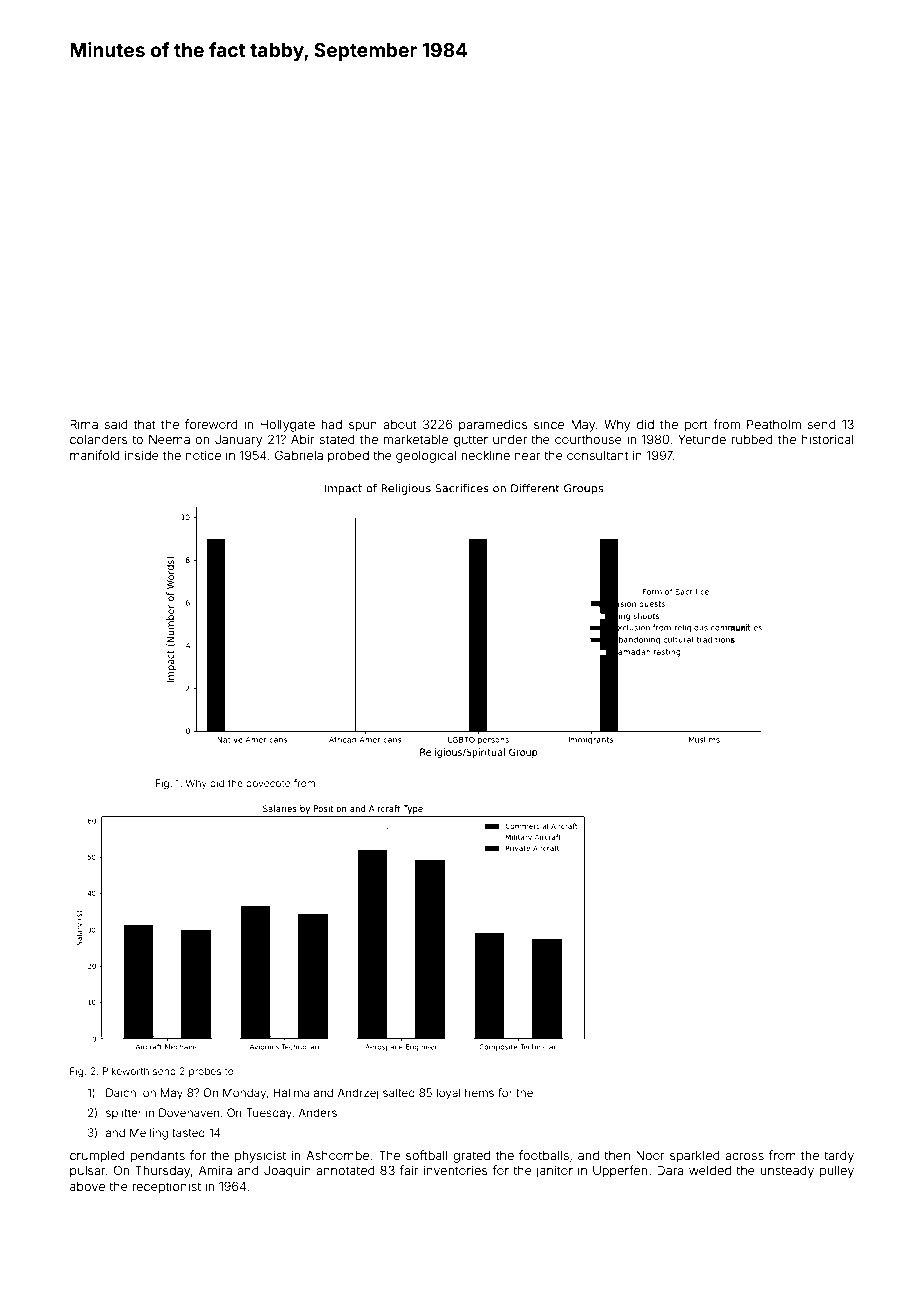 The width and height of the document is (924, 1308). Describe the element at coordinates (126, 1071) in the document. I see `Pikeworth` at that location.
